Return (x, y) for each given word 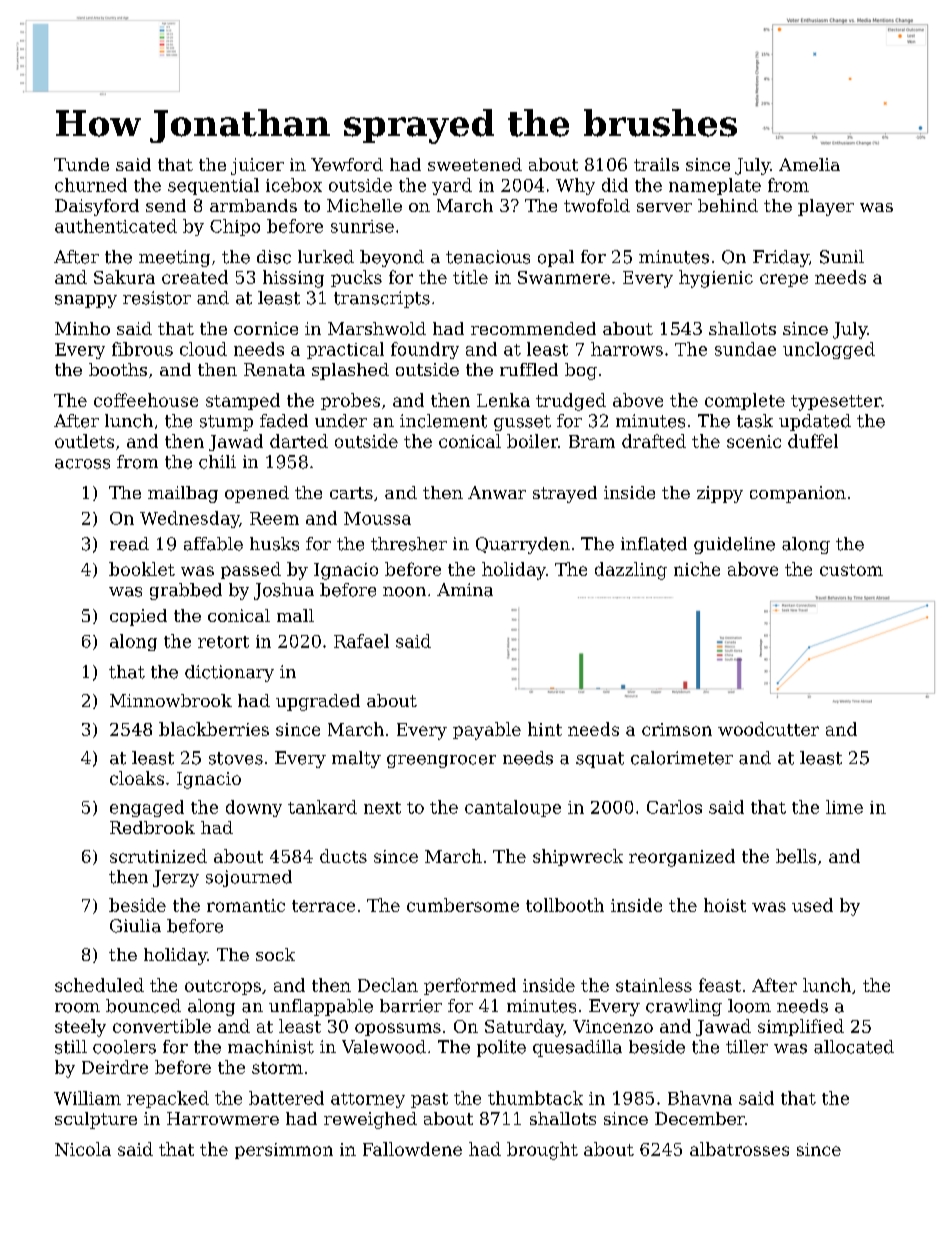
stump (226, 423)
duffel (813, 441)
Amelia (809, 164)
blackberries (214, 729)
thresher (409, 544)
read (129, 544)
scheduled (99, 985)
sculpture (96, 1120)
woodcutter (768, 729)
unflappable (321, 1007)
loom (749, 1006)
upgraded (318, 702)
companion (798, 494)
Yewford (347, 164)
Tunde (81, 164)
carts (351, 493)
